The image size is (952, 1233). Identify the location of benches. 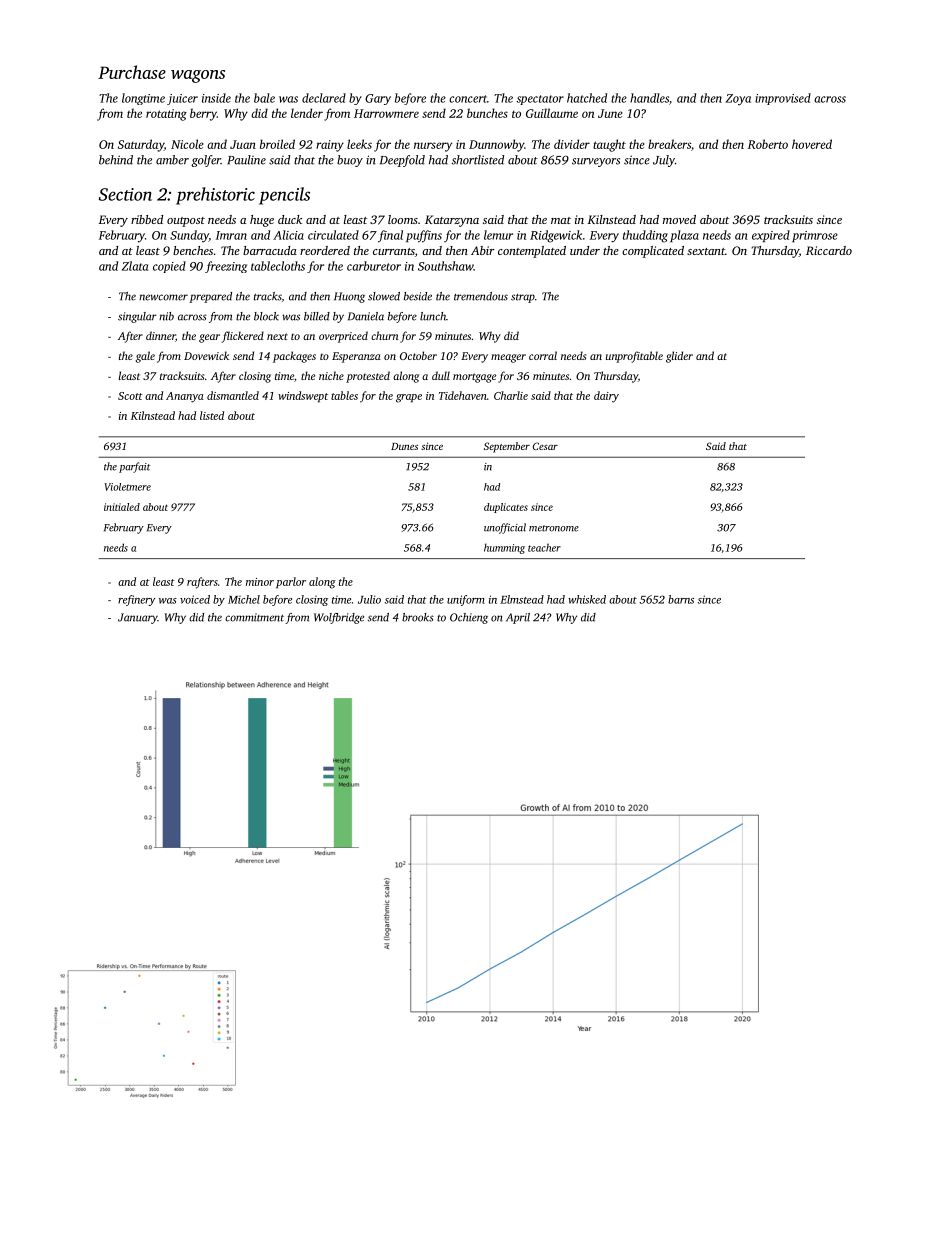
(193, 250).
